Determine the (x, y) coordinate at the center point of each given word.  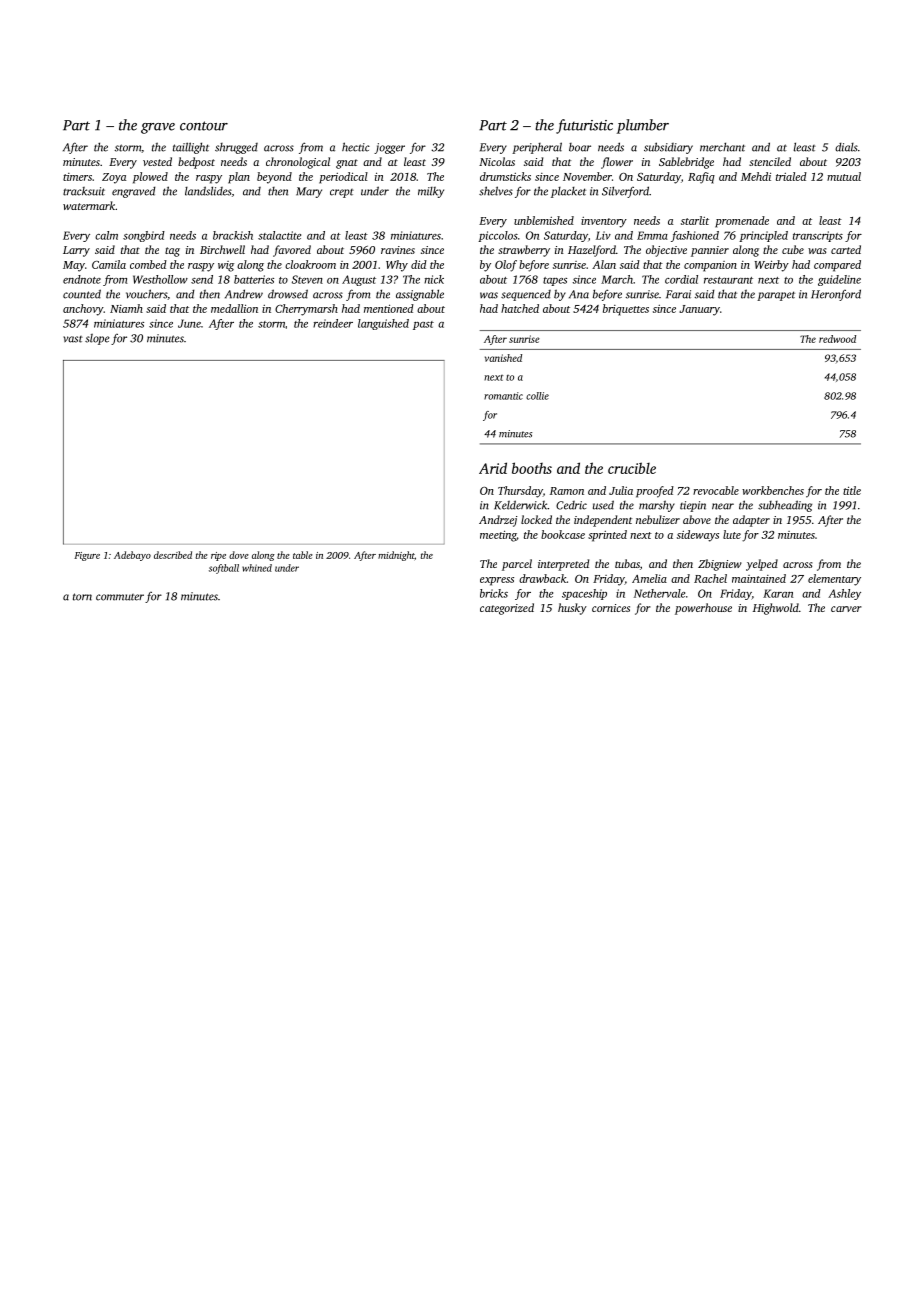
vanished (503, 358)
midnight (396, 556)
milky (431, 192)
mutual (844, 176)
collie (537, 396)
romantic (503, 396)
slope (97, 339)
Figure (87, 556)
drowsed (288, 294)
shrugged (236, 148)
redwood (837, 339)
